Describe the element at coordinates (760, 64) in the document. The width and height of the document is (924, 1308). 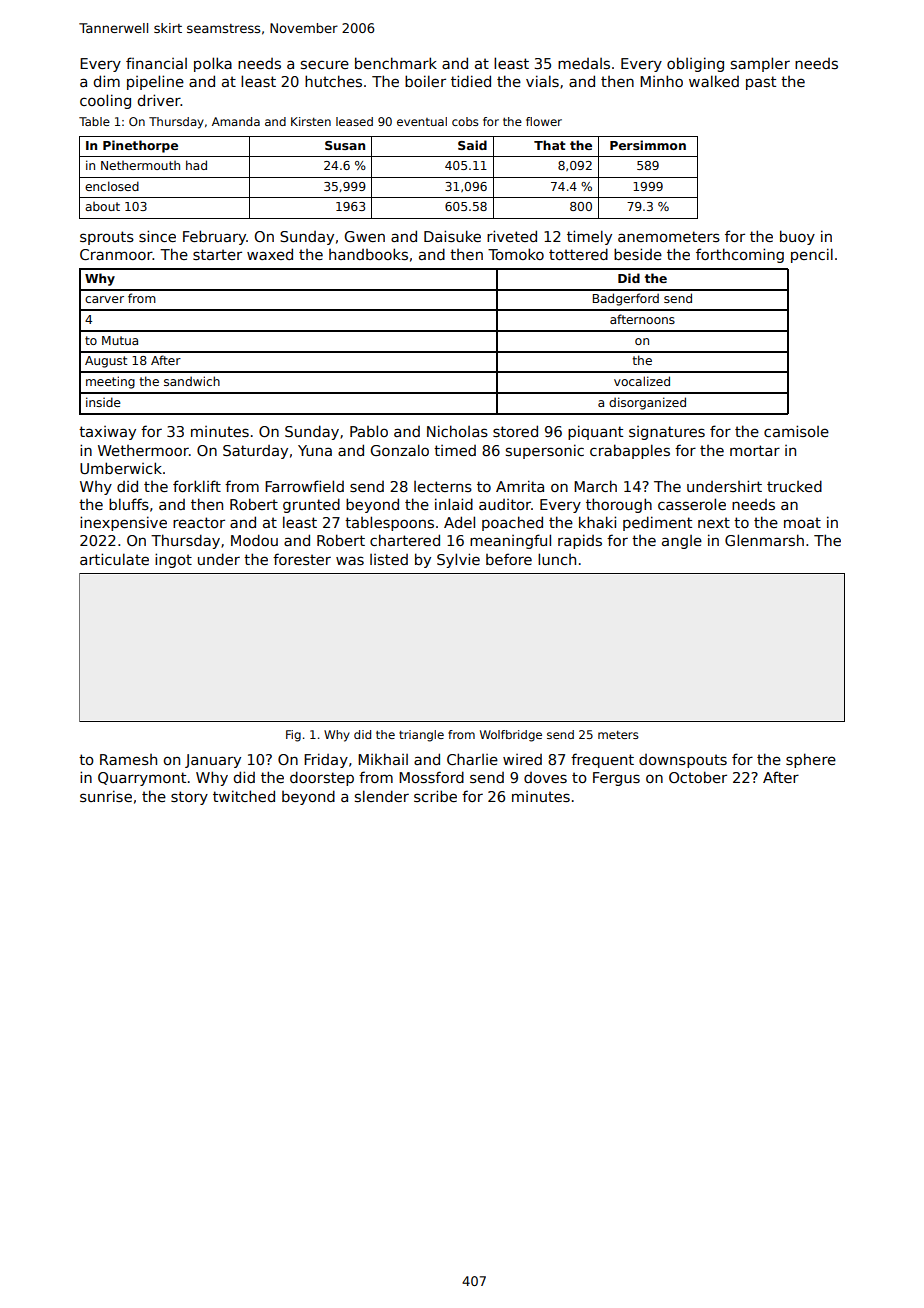
I see `sampler` at that location.
